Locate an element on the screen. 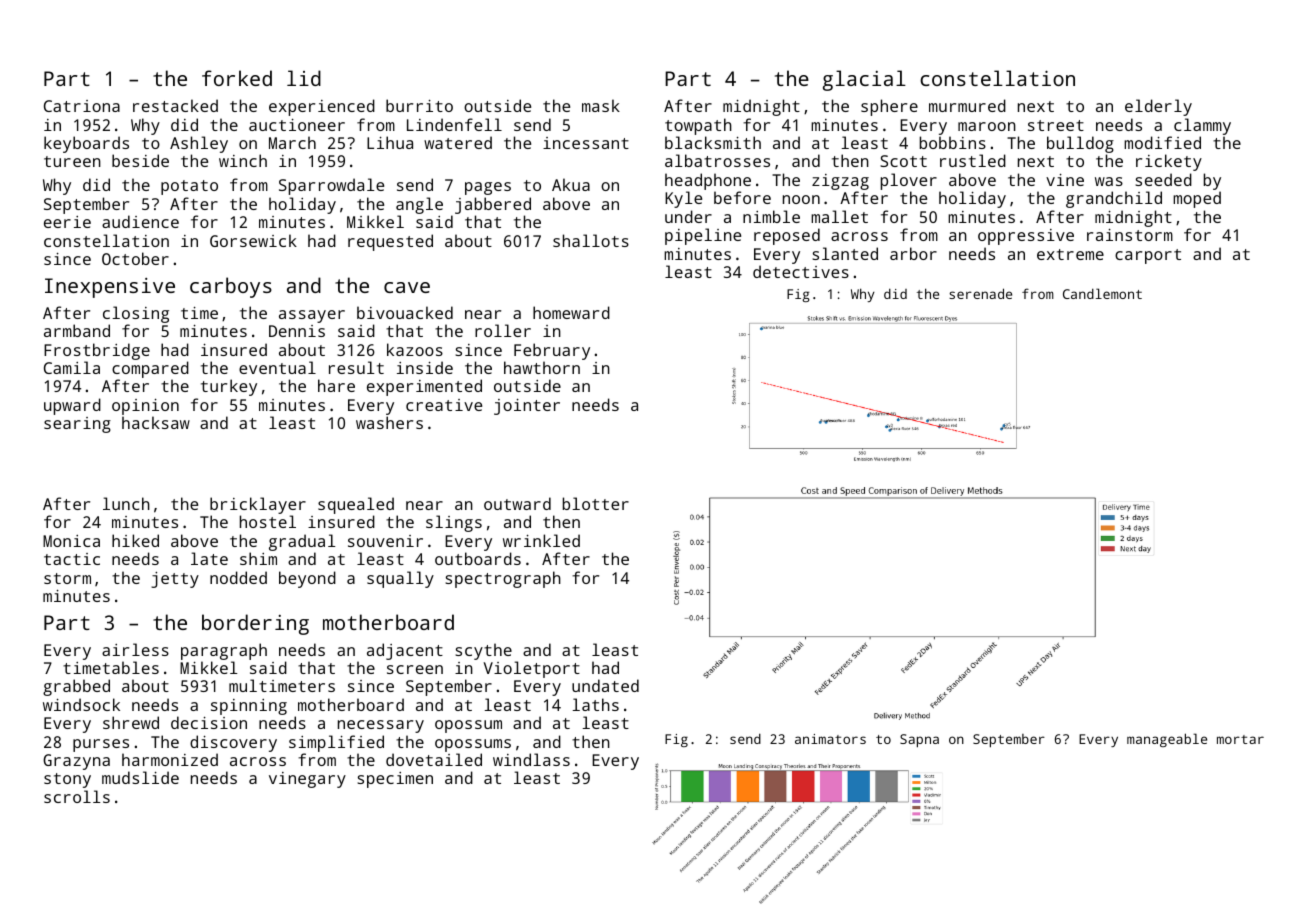 The height and width of the screenshot is (924, 1308). blacksmith is located at coordinates (713, 142).
